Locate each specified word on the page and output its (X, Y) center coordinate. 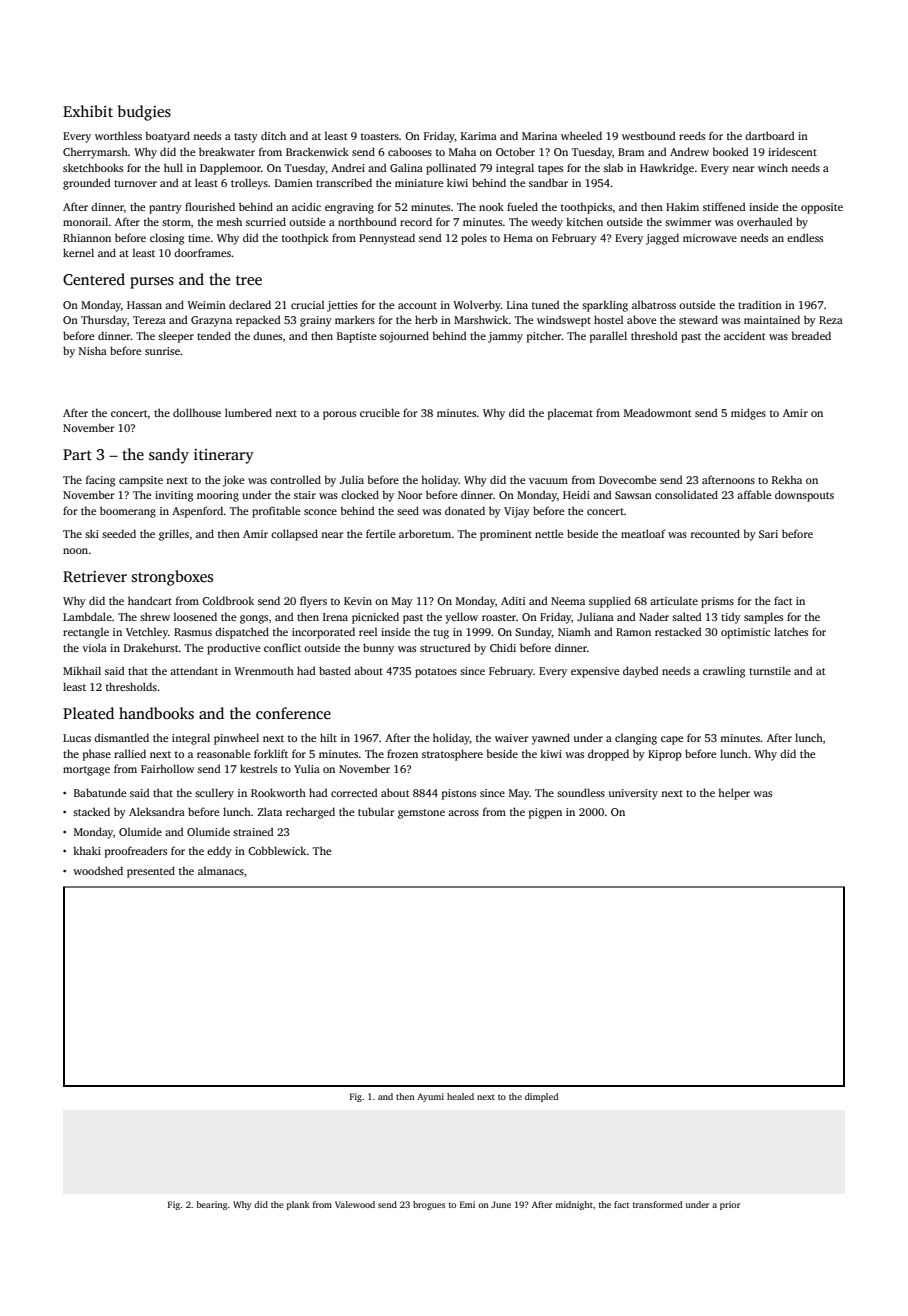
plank (298, 1205)
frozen (402, 753)
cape (672, 740)
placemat (570, 414)
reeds (692, 135)
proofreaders (136, 852)
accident (745, 335)
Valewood (355, 1204)
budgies (144, 113)
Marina (539, 136)
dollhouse (197, 412)
